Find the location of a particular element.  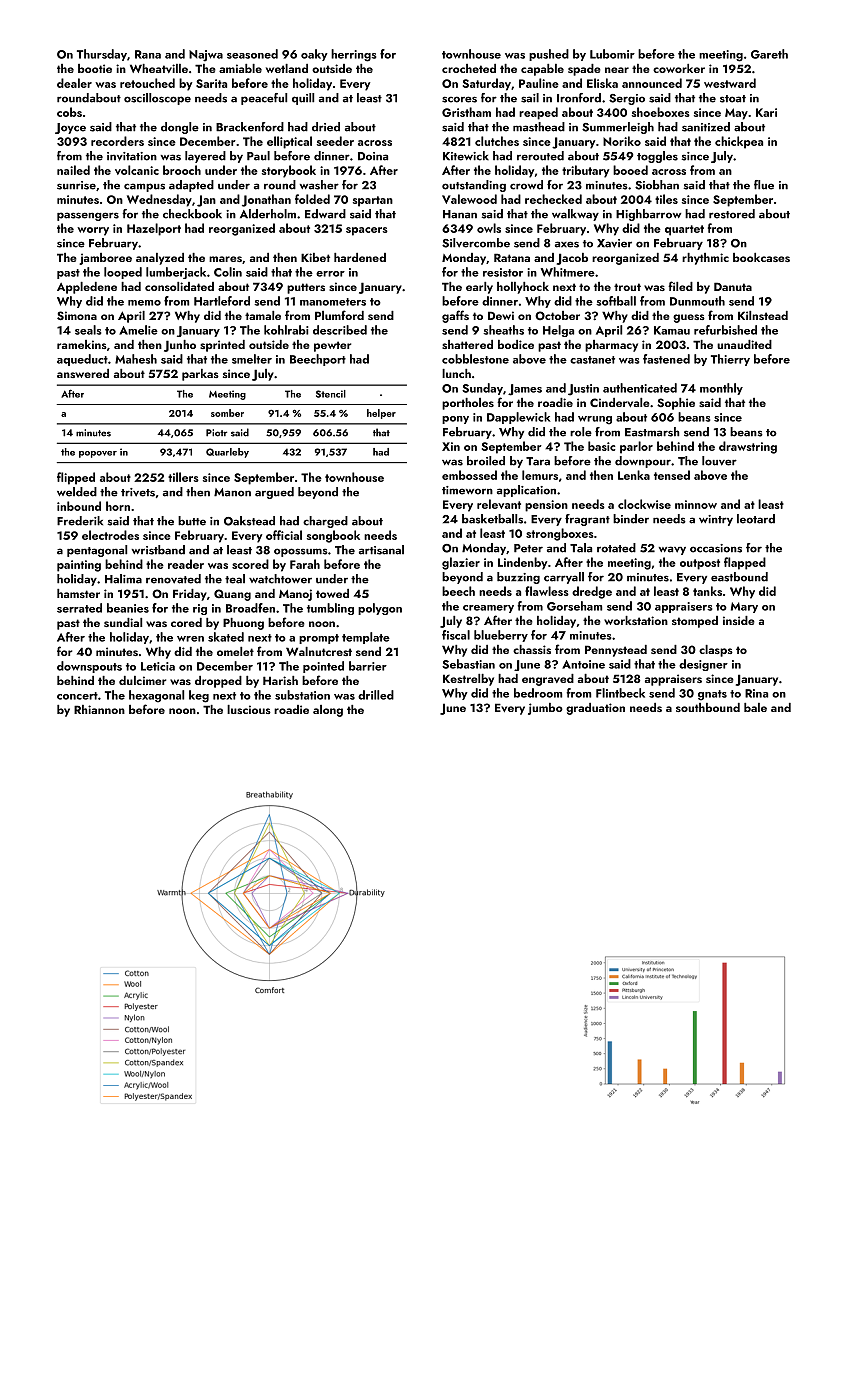

herrings is located at coordinates (353, 55).
